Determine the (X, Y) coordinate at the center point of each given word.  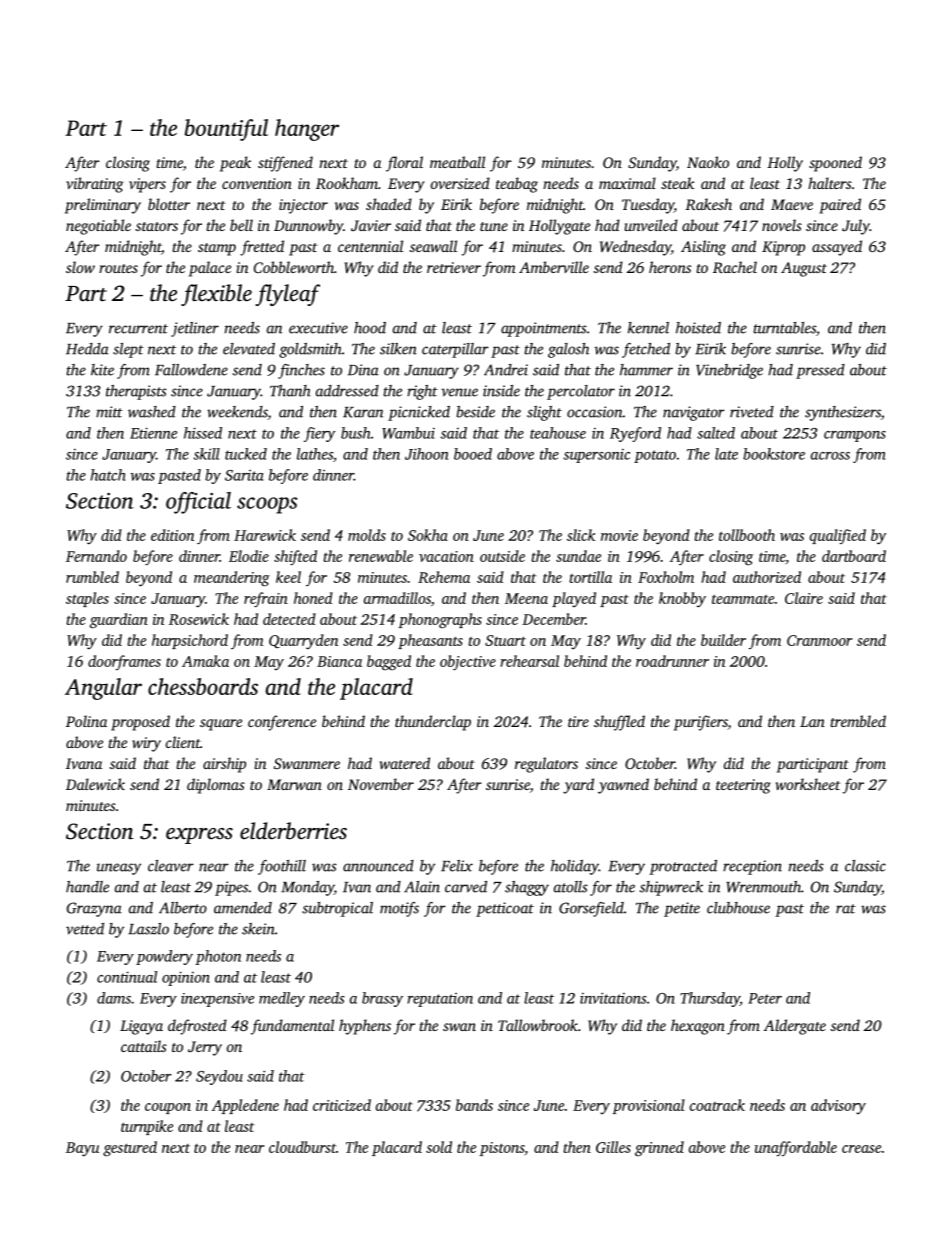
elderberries (293, 831)
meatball (457, 162)
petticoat (505, 909)
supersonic (596, 456)
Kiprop (783, 248)
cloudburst (302, 1147)
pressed (820, 371)
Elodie (249, 556)
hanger (307, 130)
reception (752, 867)
